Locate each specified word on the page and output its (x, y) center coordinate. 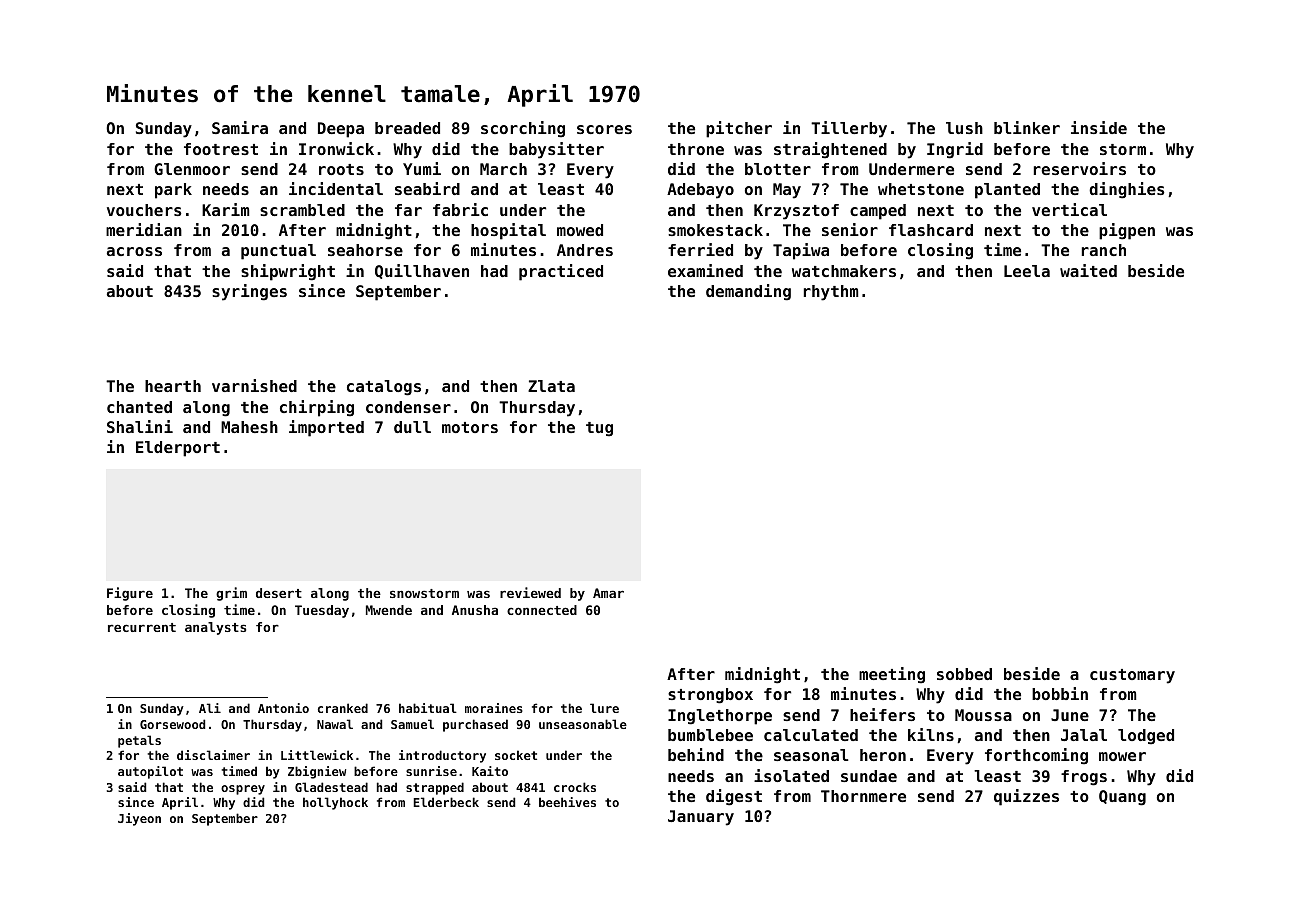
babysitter (556, 150)
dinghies (1127, 190)
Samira (240, 127)
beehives (567, 802)
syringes (249, 292)
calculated (811, 735)
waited (1088, 270)
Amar (608, 593)
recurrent (142, 627)
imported (326, 428)
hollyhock (335, 803)
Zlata (551, 386)
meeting (892, 675)
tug (599, 429)
